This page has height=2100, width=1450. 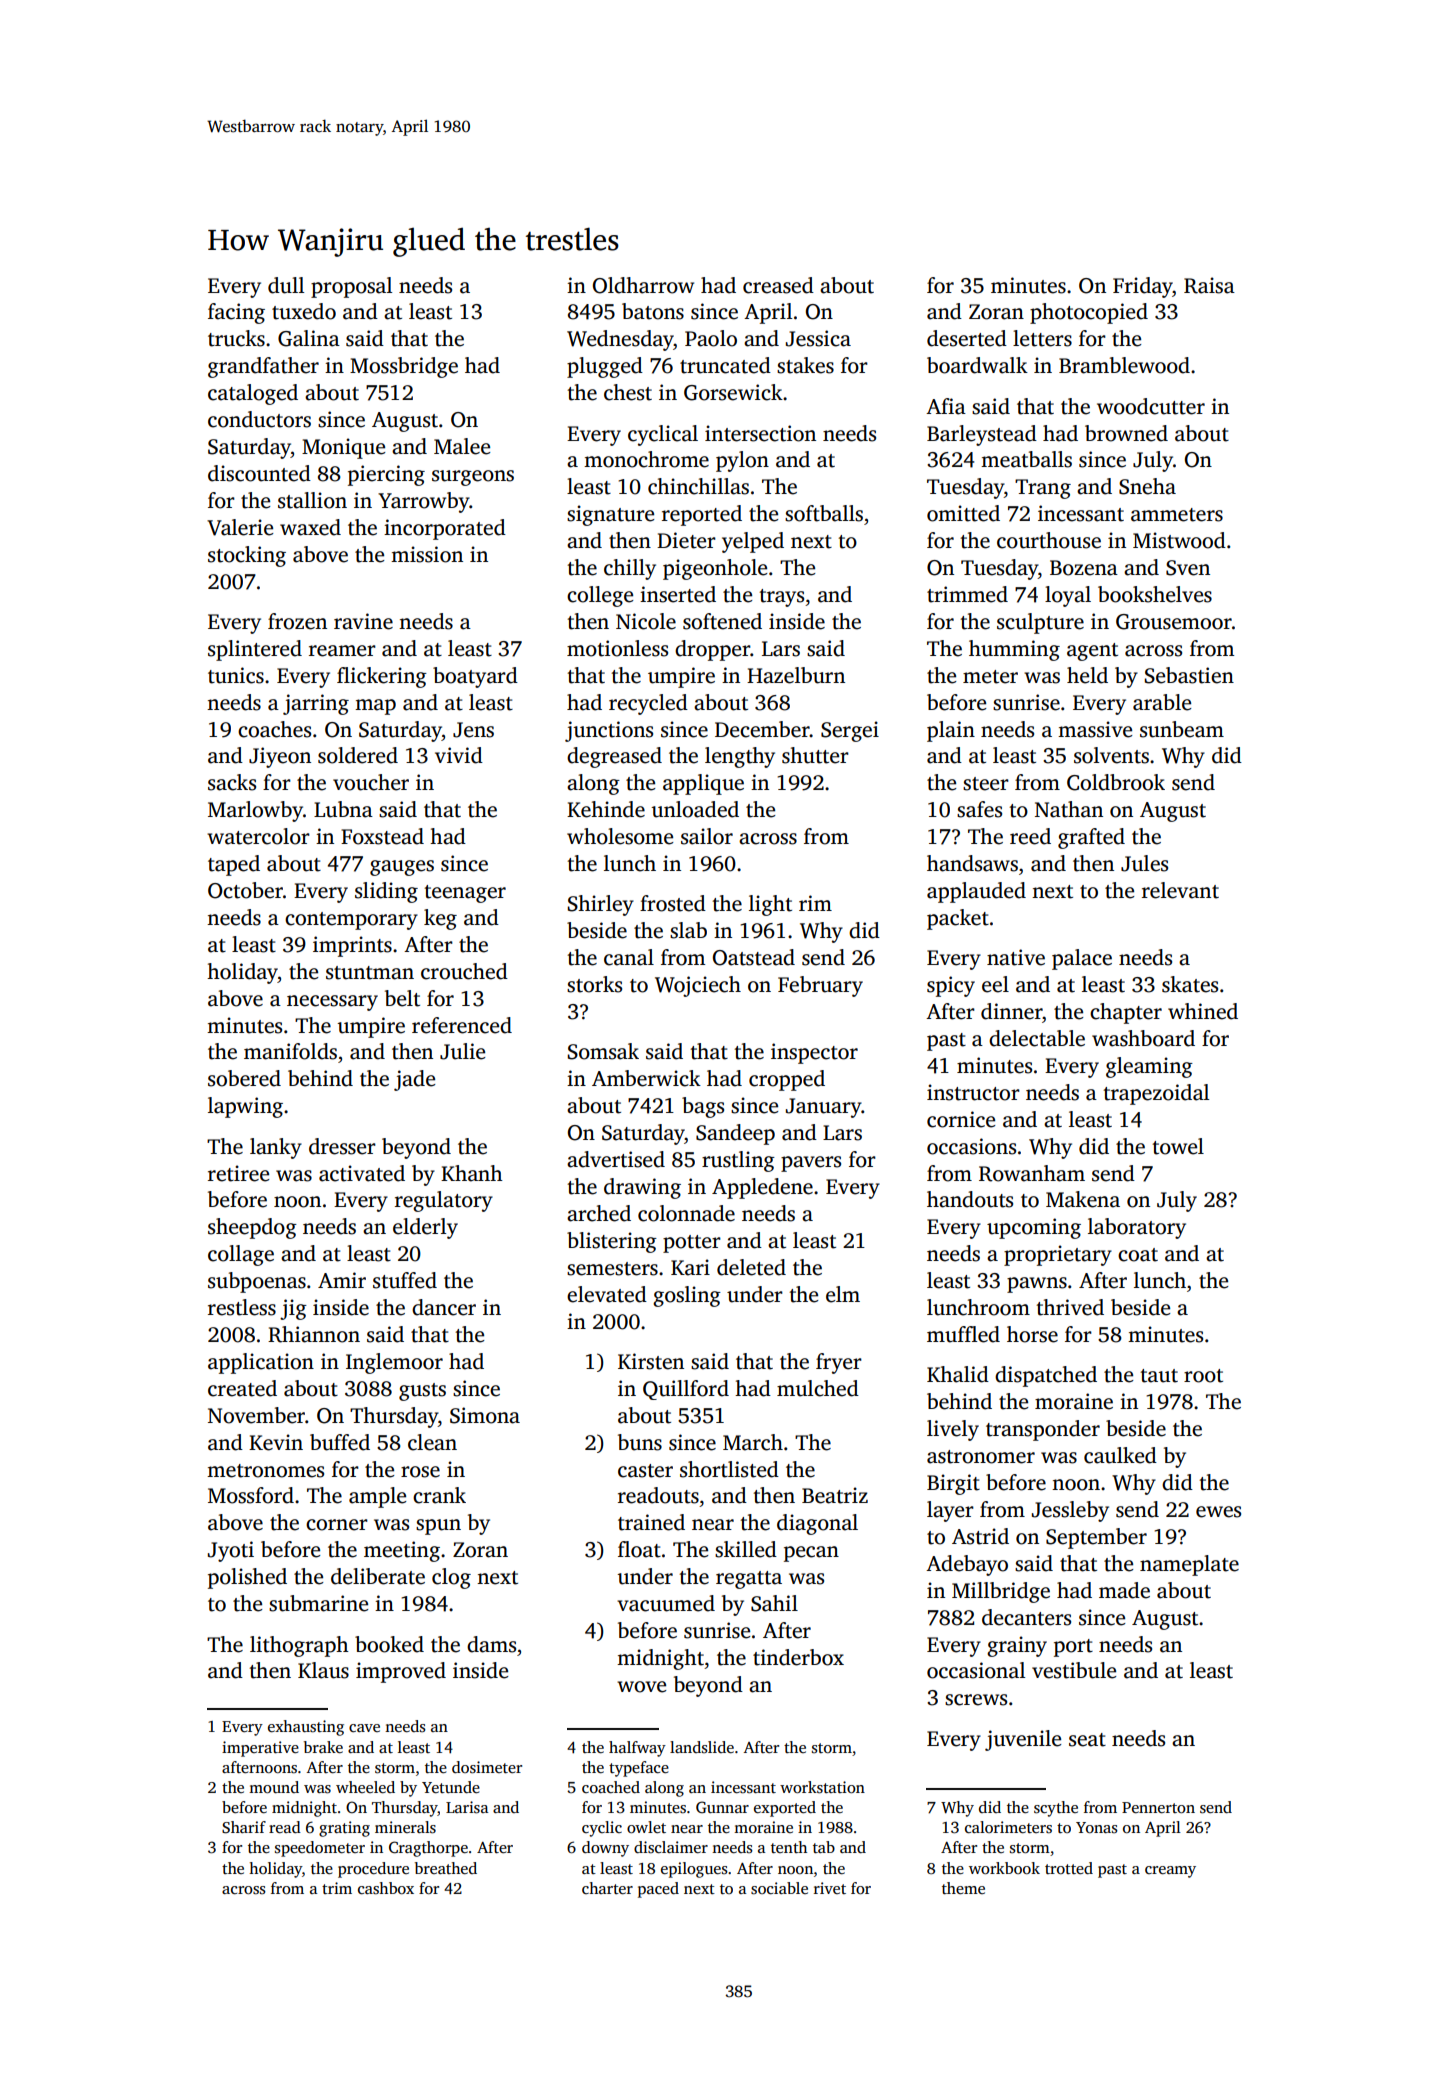 What do you see at coordinates (1089, 313) in the page?
I see `photocopied` at bounding box center [1089, 313].
